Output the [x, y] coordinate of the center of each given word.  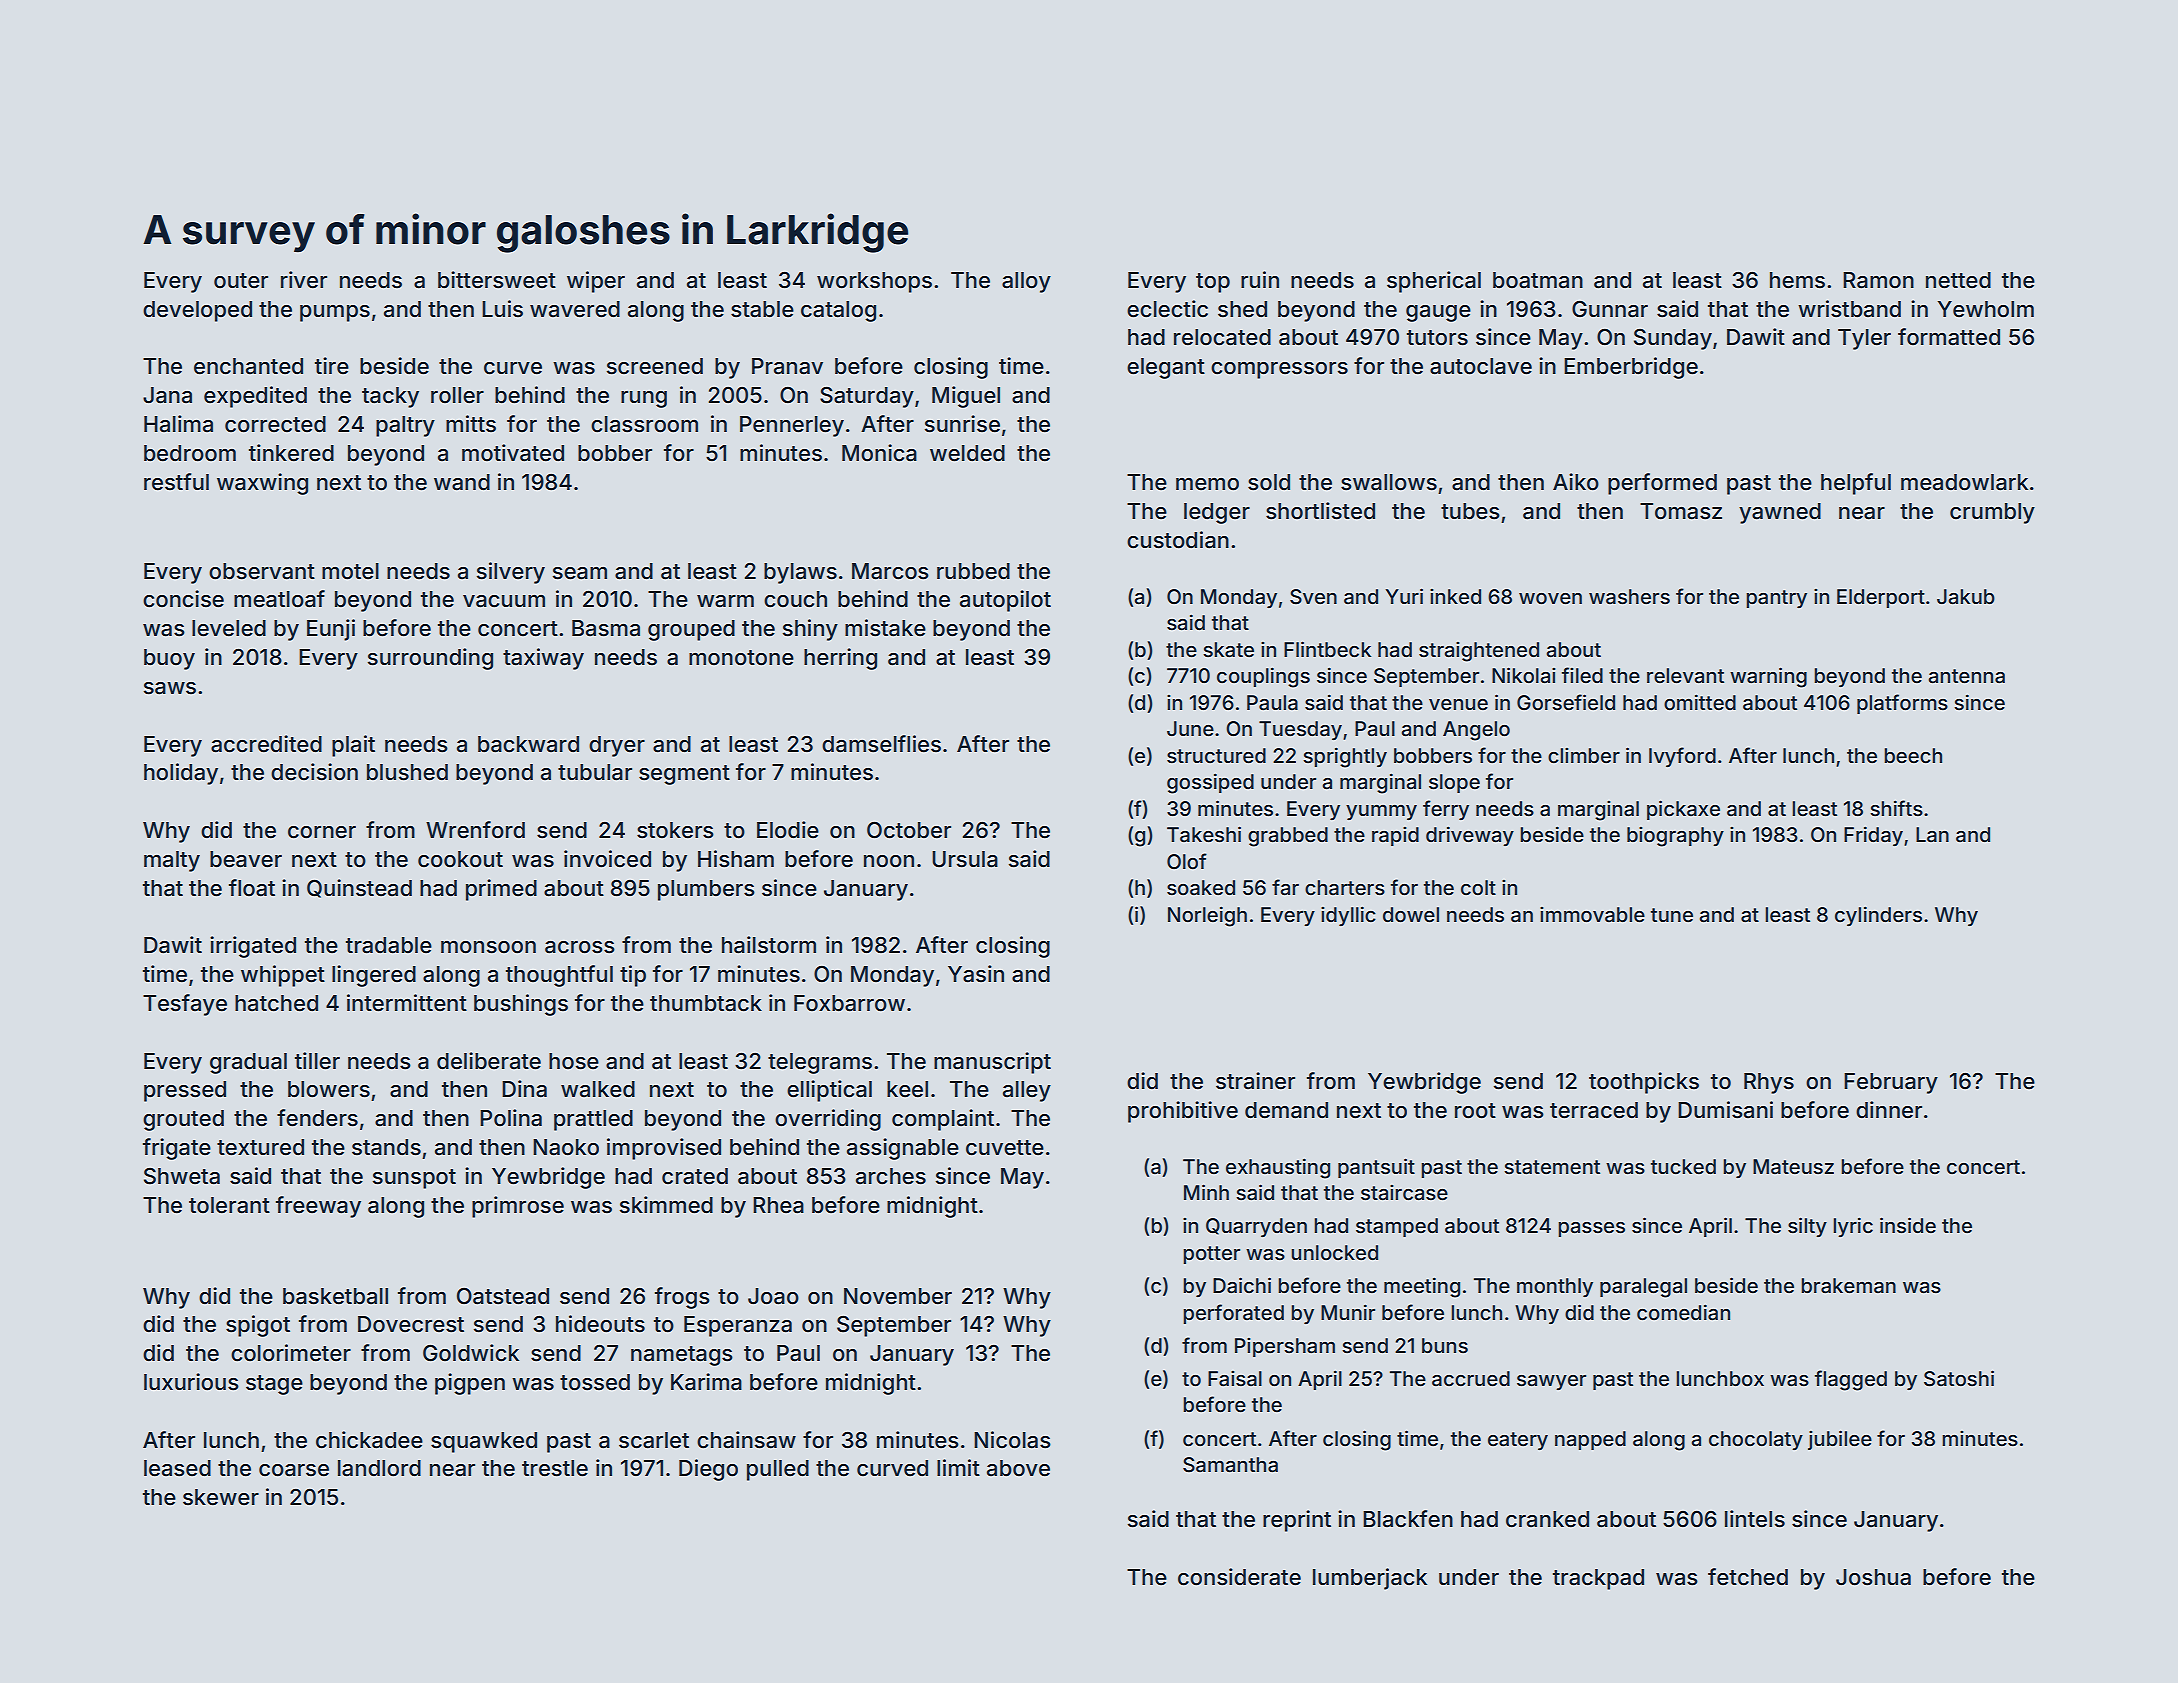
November [898, 1296]
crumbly [1992, 513]
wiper [596, 282]
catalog [838, 311]
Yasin [976, 974]
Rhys [1769, 1083]
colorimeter [291, 1353]
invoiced [607, 859]
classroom [644, 424]
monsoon [488, 947]
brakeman [1848, 1285]
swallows [1389, 482]
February [1891, 1083]
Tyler [1864, 339]
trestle [555, 1468]
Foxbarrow [849, 1003]
